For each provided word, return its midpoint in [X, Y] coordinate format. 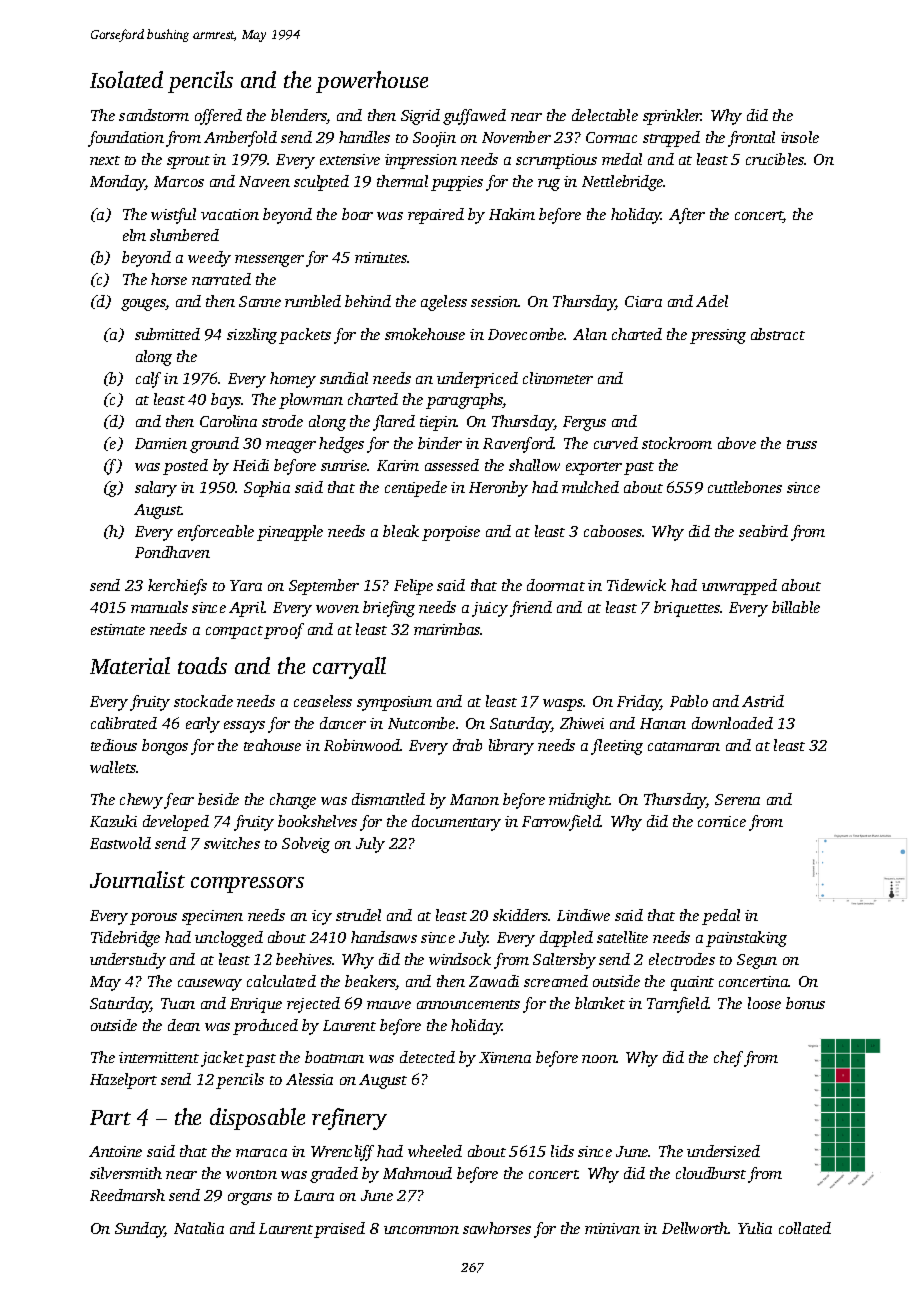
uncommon [421, 1230]
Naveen [264, 181]
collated [805, 1228]
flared [394, 423]
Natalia [199, 1228]
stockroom [677, 443]
